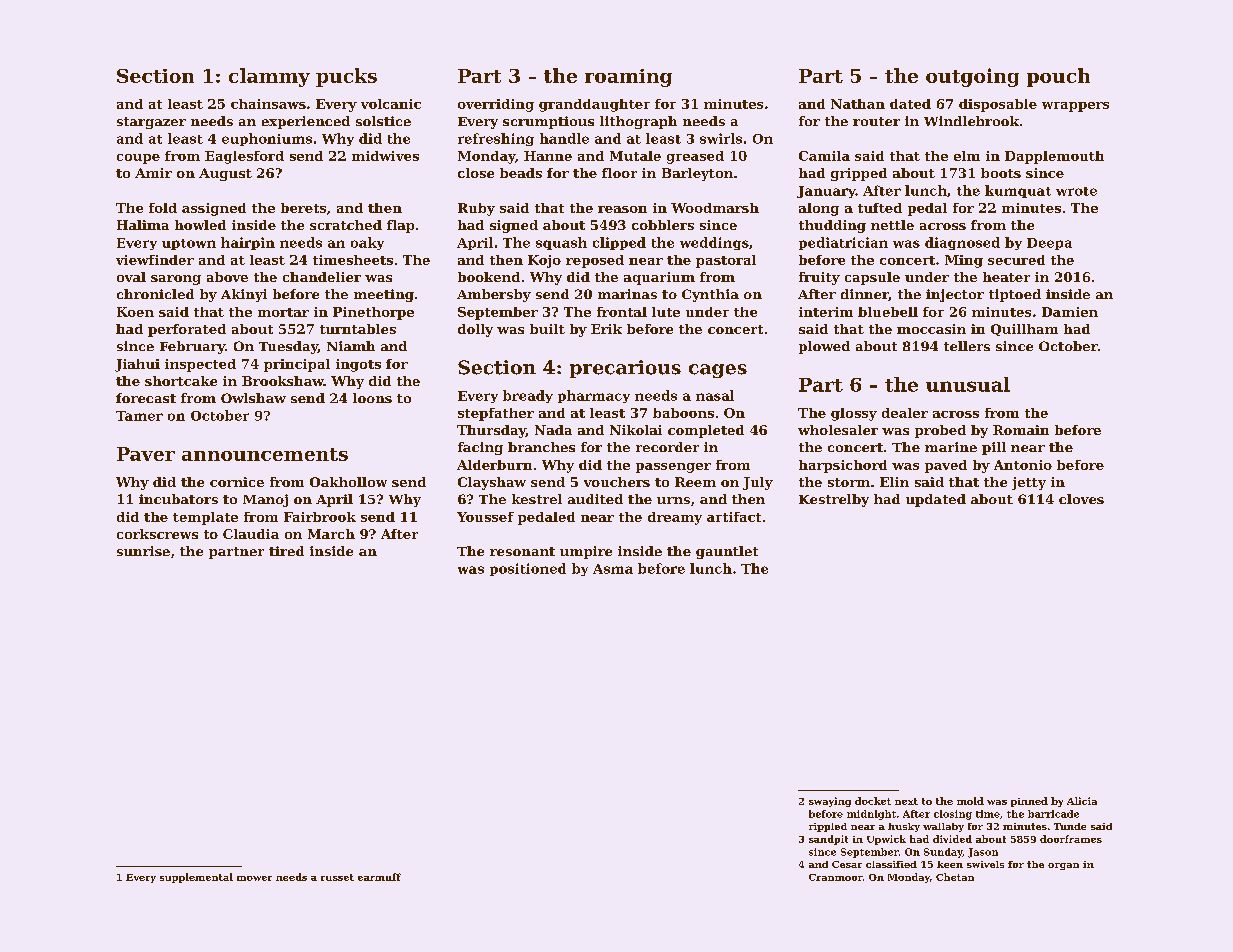 The image size is (1233, 952). I want to click on wrote, so click(1076, 191).
